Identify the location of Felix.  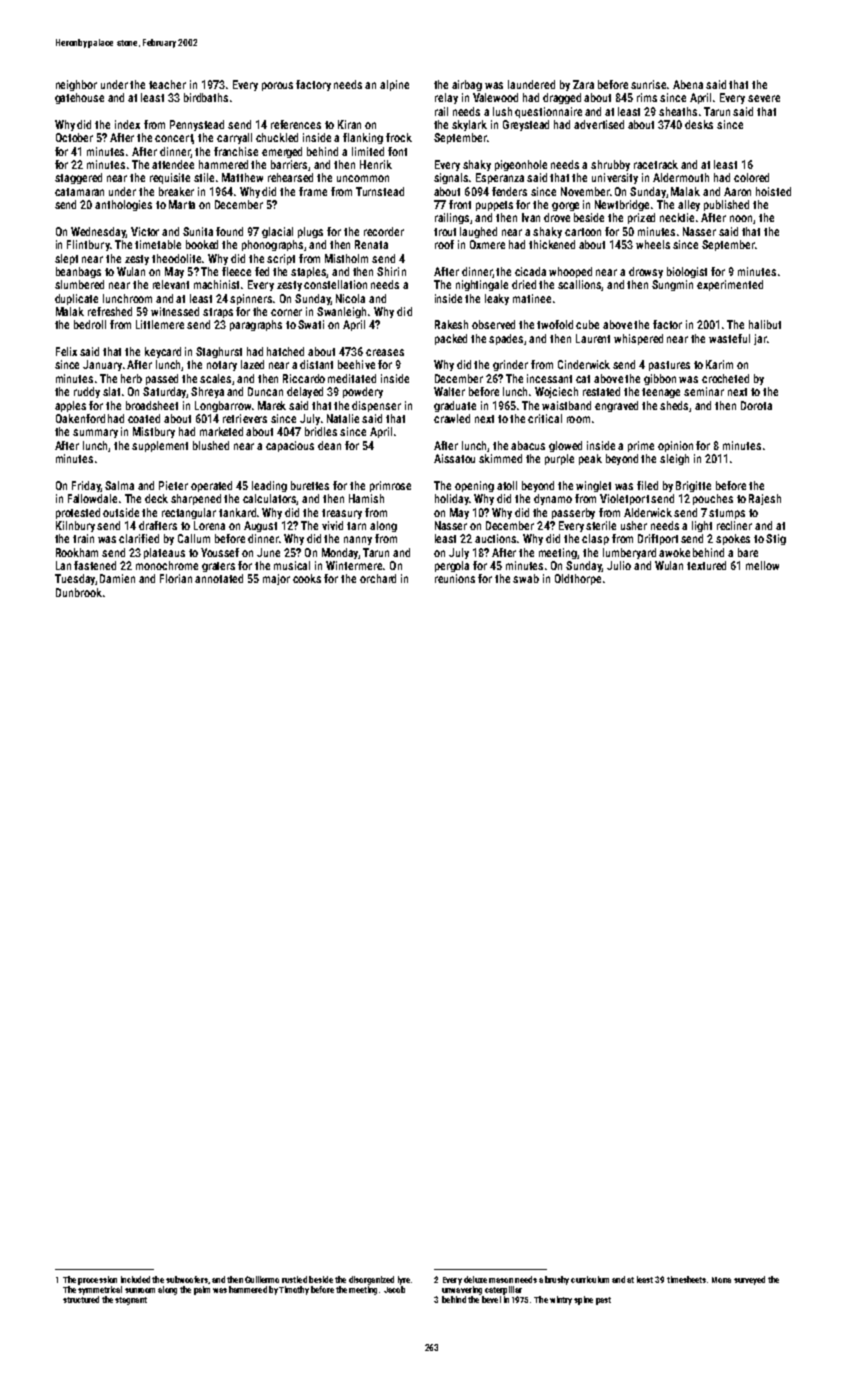
(66, 351).
